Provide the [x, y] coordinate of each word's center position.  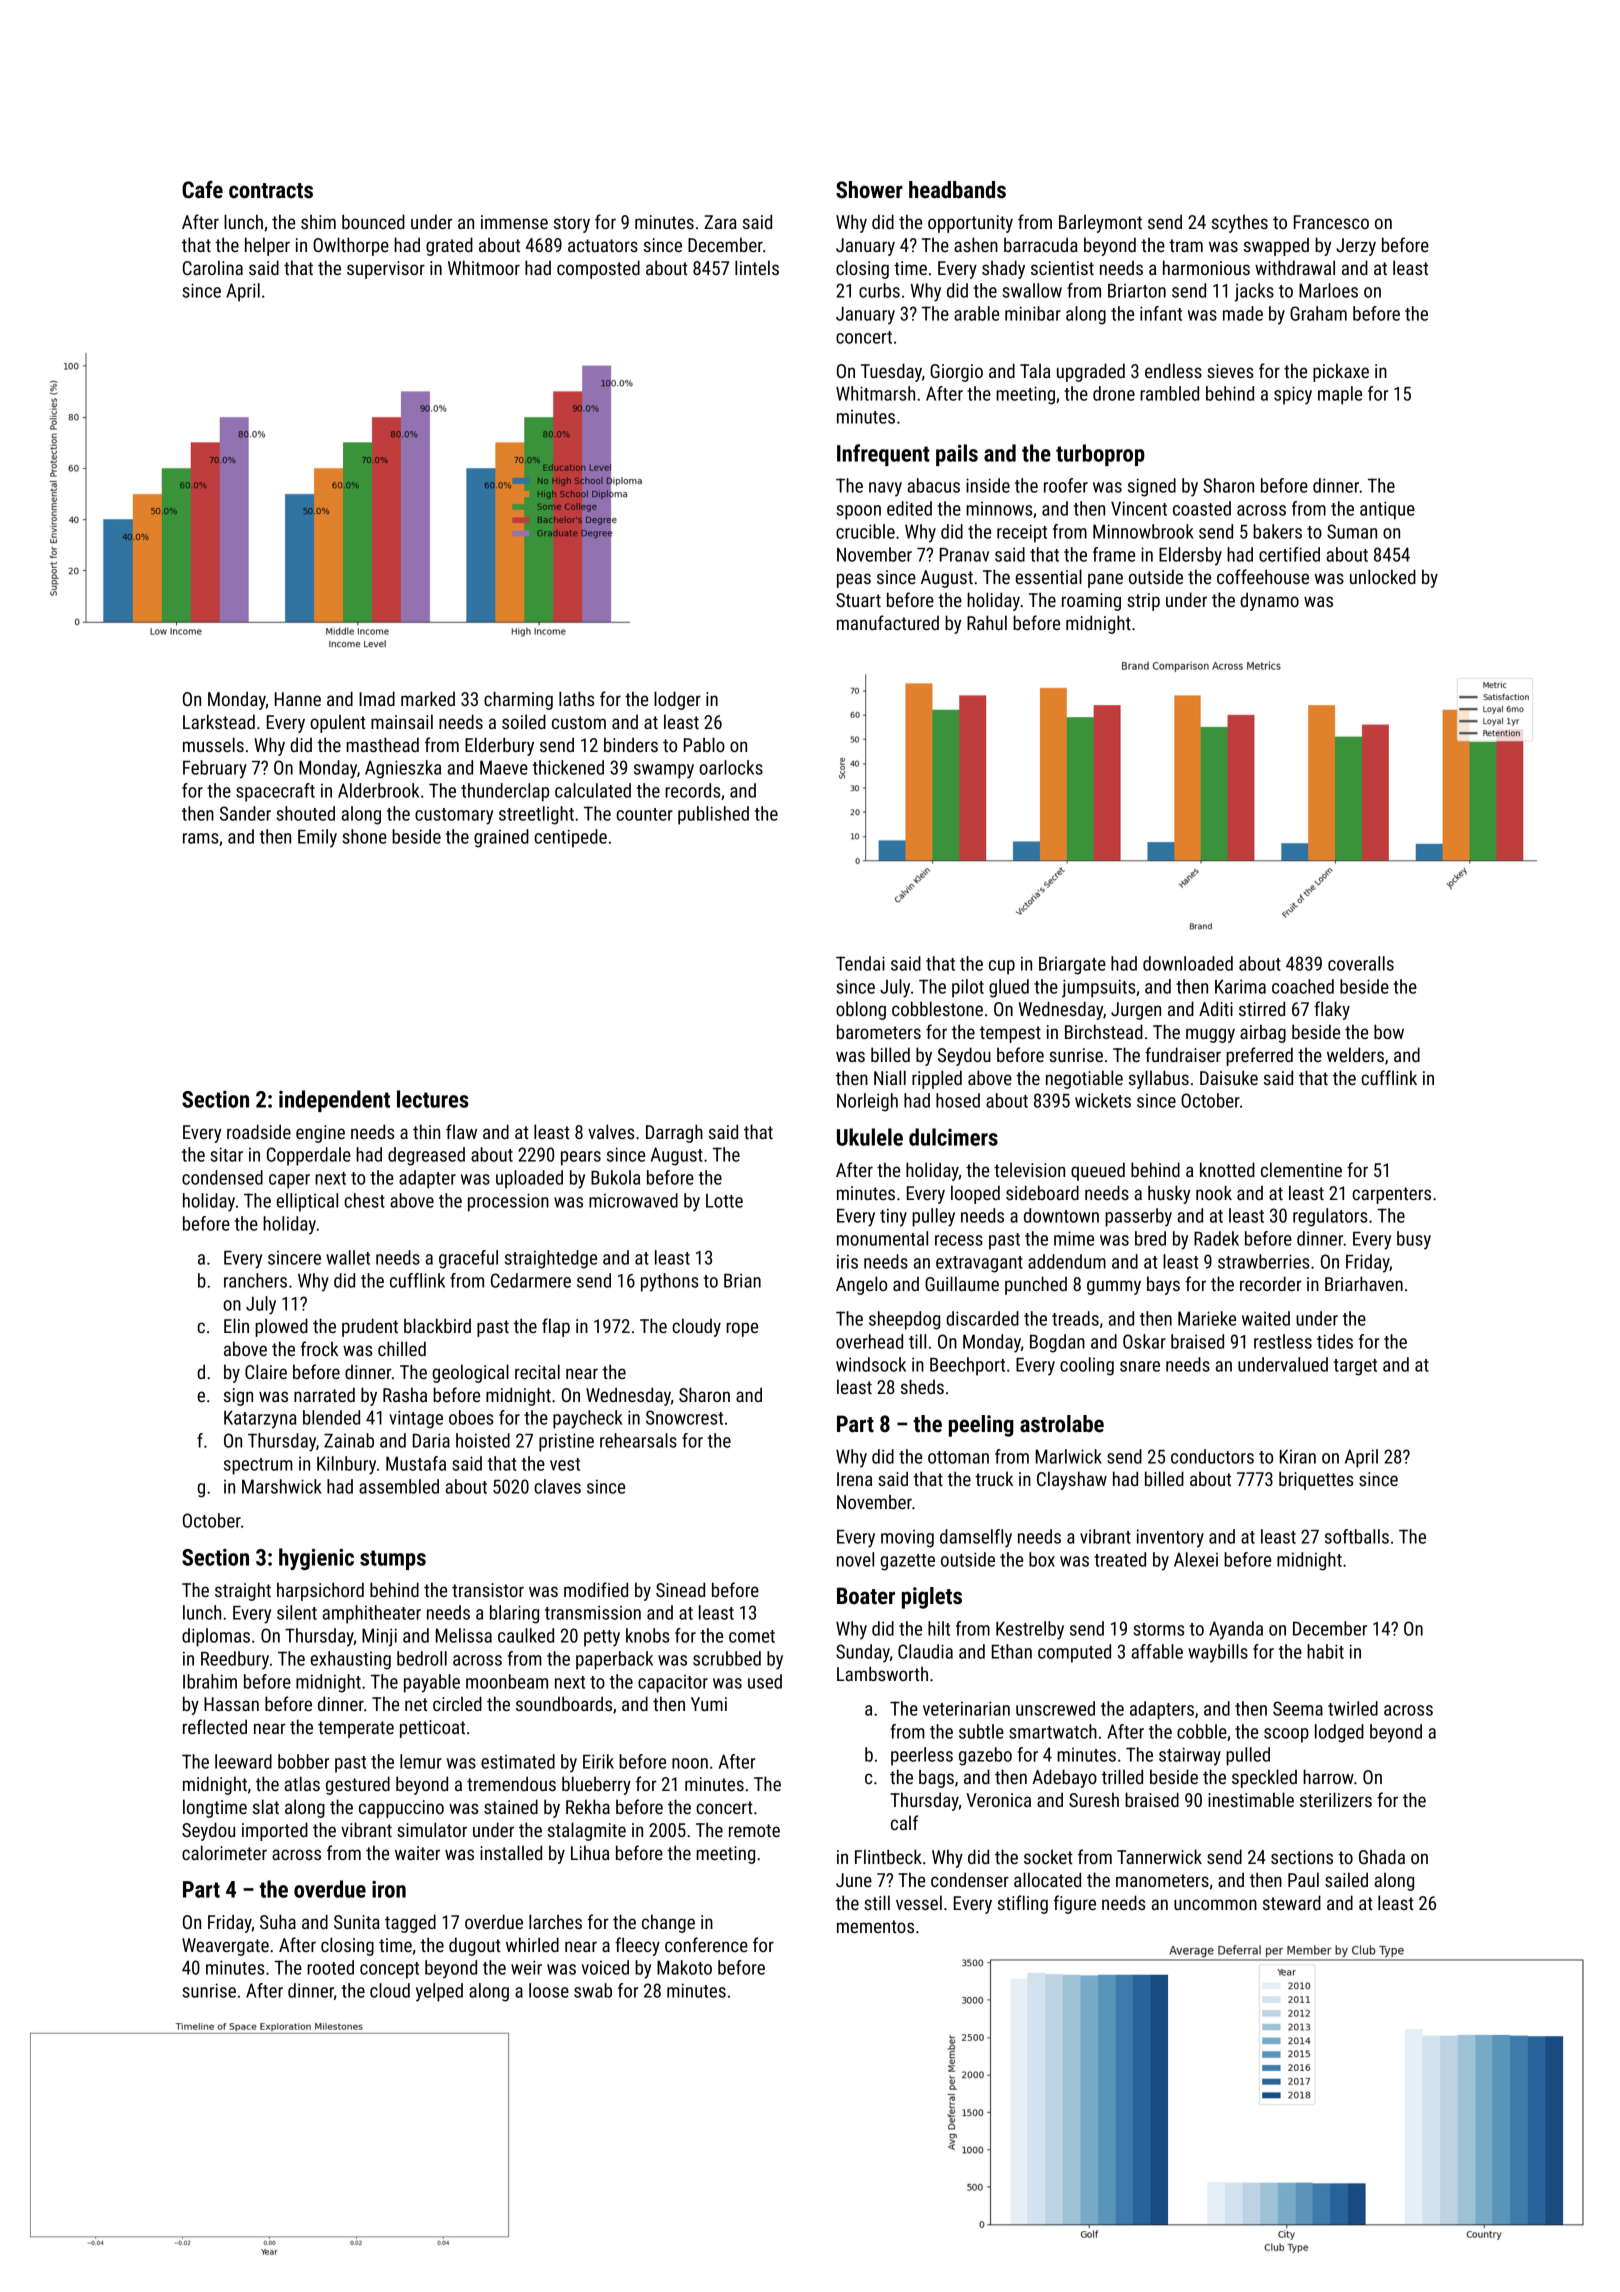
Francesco [1331, 222]
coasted [1202, 508]
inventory [1170, 1538]
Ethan [1012, 1651]
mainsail [402, 721]
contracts [271, 191]
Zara [720, 222]
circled [457, 1703]
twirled [1353, 1708]
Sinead [680, 1589]
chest [364, 1200]
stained [511, 1806]
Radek [1216, 1238]
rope [742, 1329]
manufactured [888, 622]
